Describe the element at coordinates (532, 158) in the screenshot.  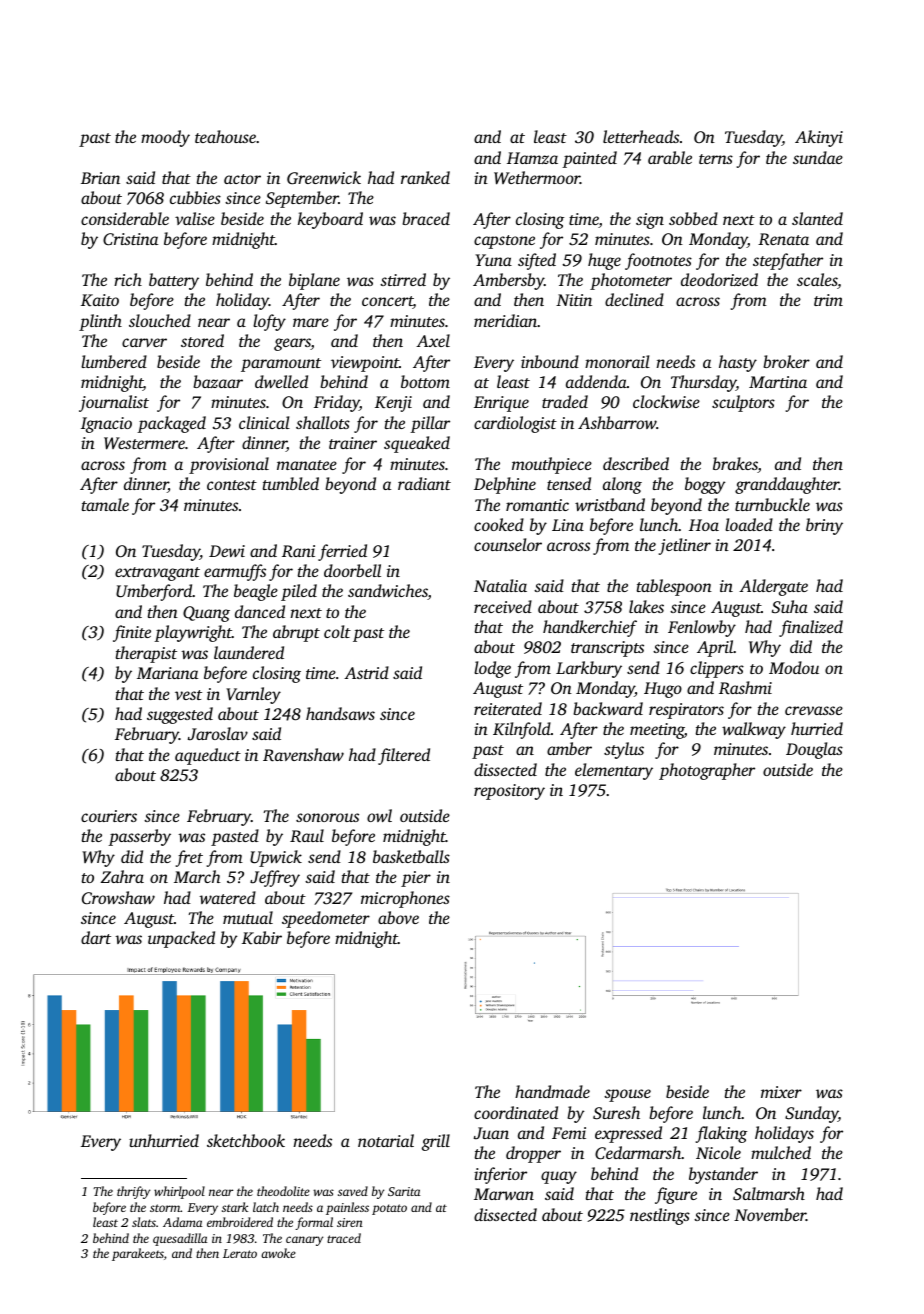
I see `Hamza` at that location.
